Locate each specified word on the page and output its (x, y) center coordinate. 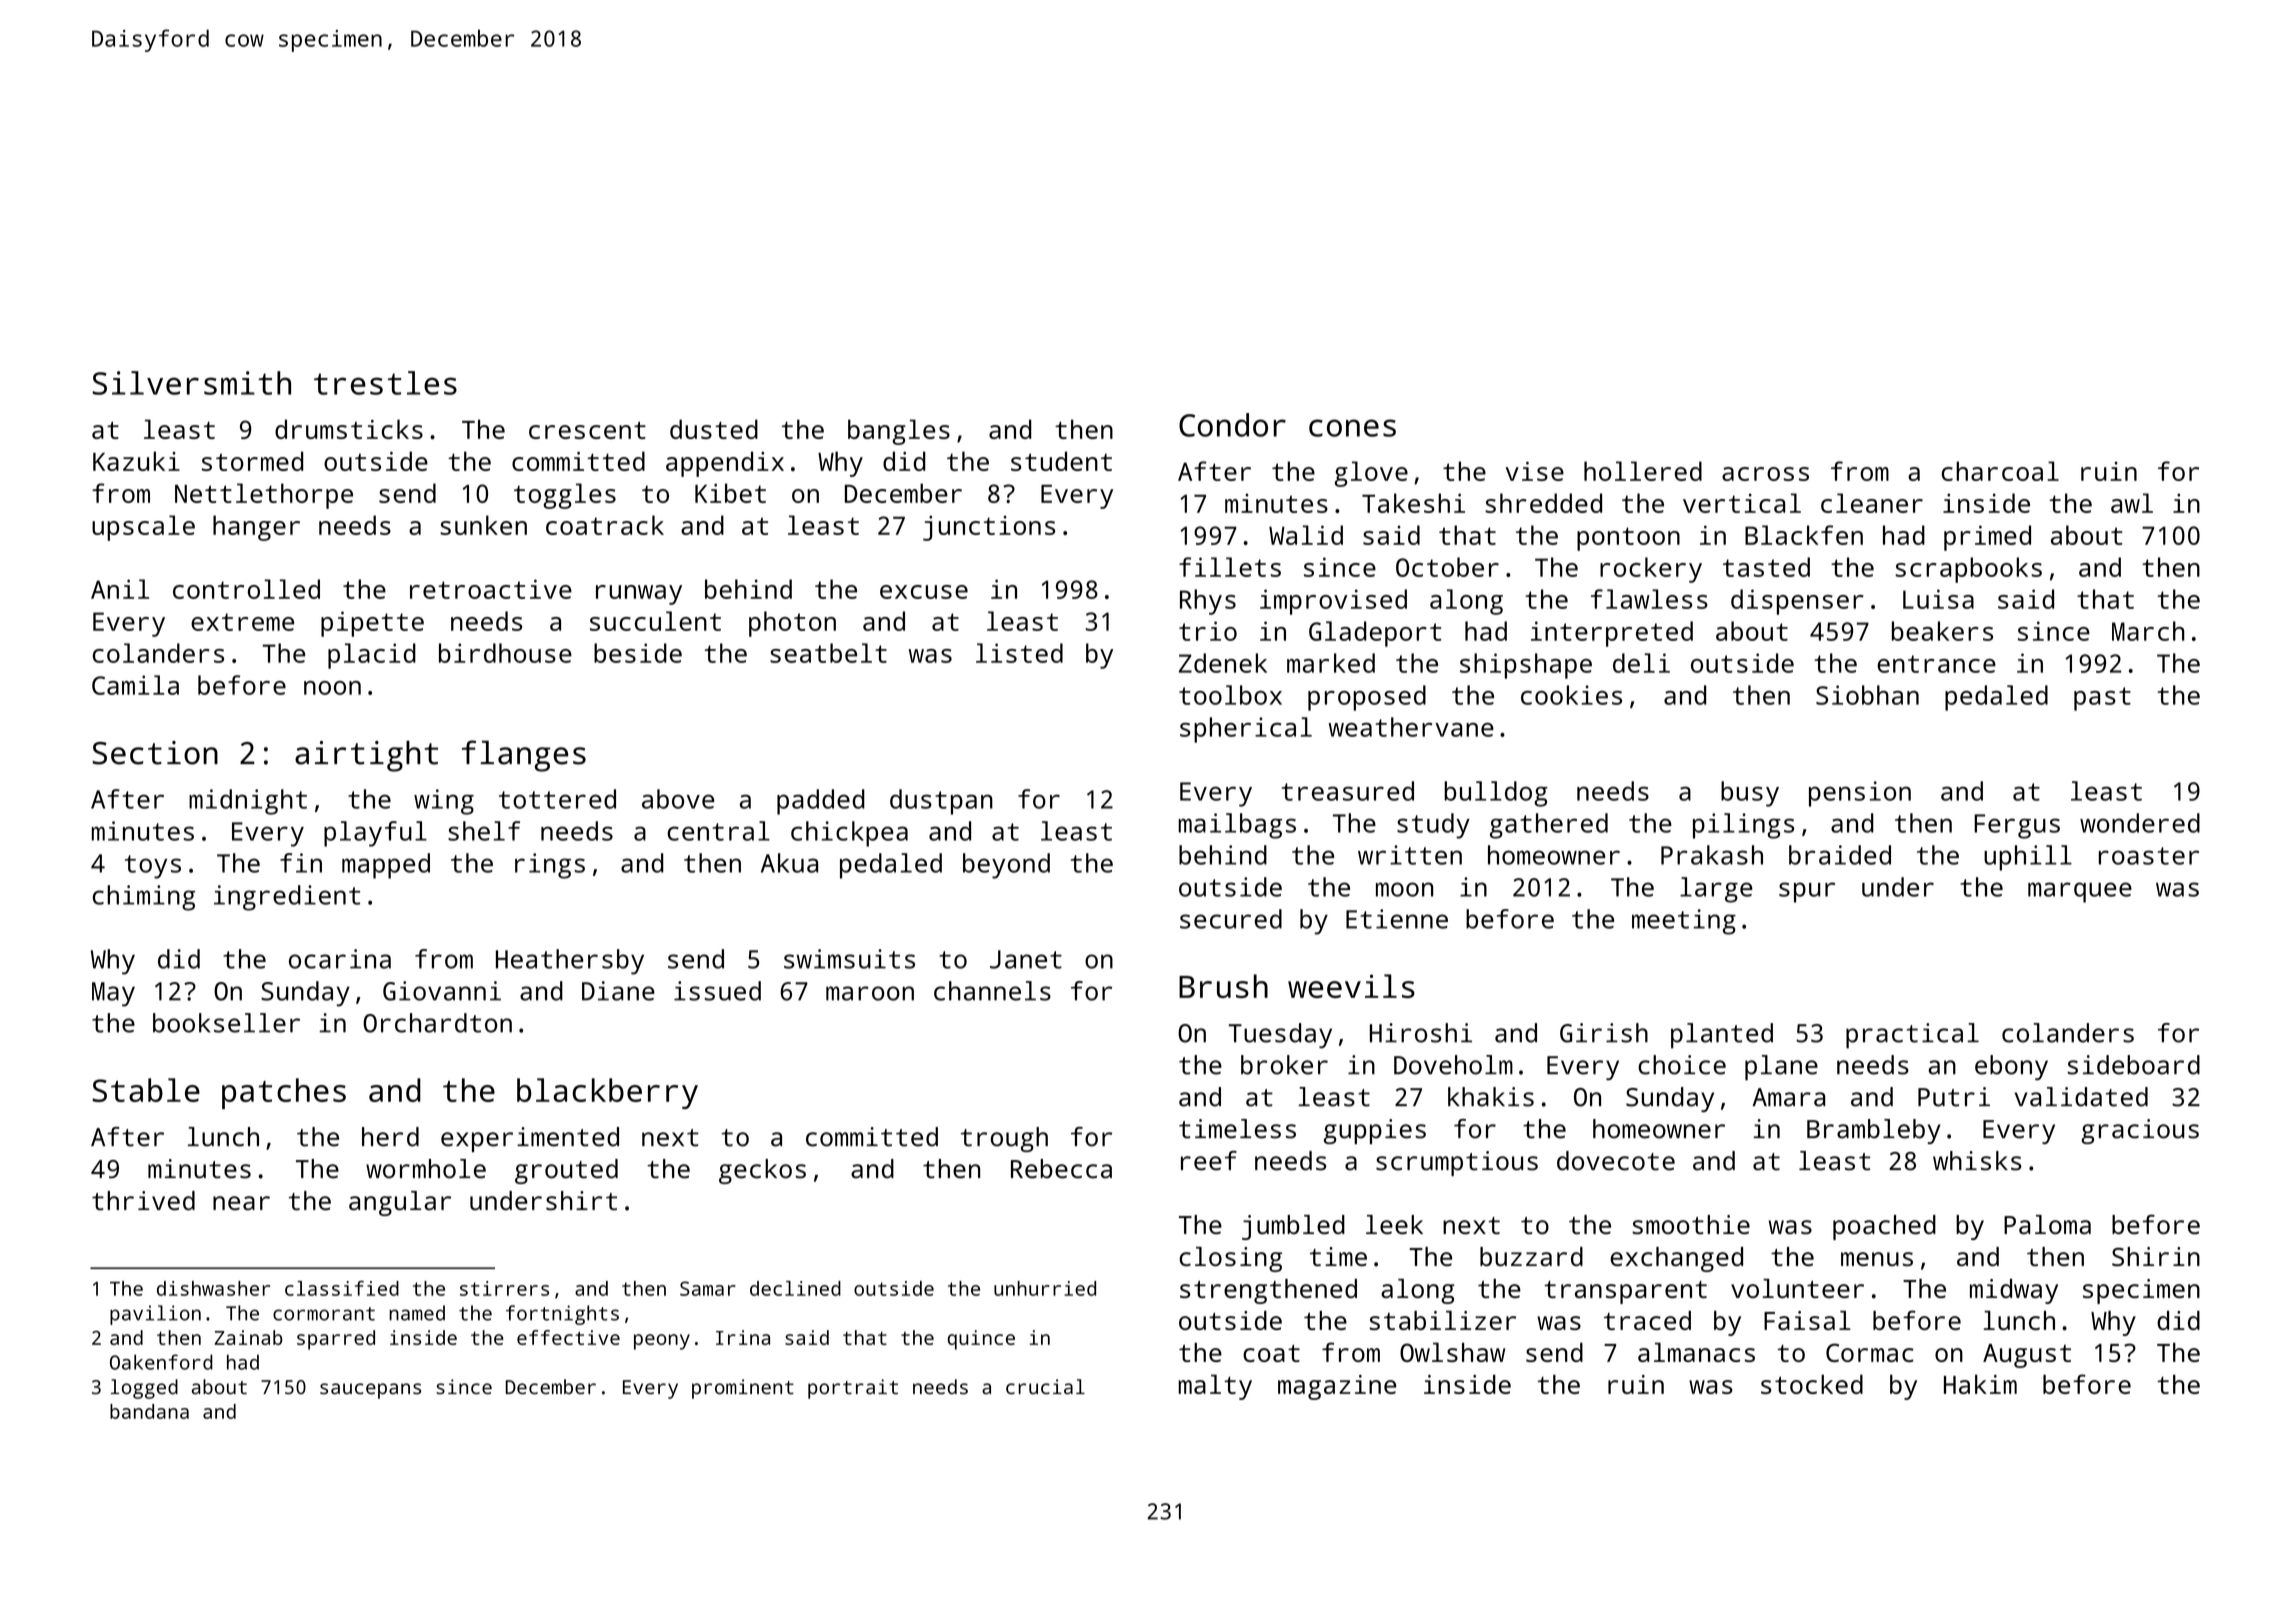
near (241, 1203)
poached (1884, 1227)
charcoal (2000, 471)
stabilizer (1442, 1320)
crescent (587, 430)
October (1447, 567)
